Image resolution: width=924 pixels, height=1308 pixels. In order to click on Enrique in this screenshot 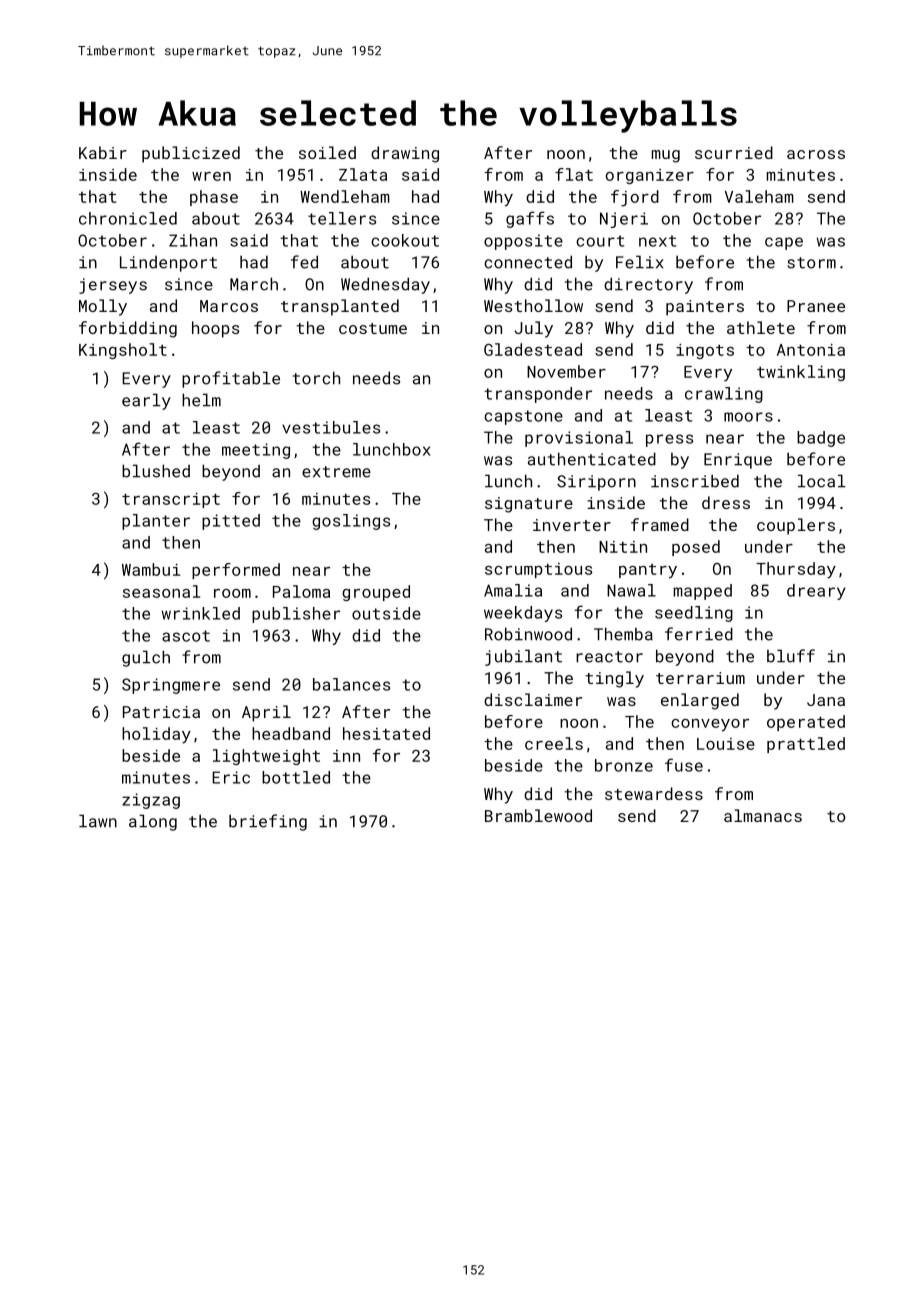, I will do `click(738, 461)`.
